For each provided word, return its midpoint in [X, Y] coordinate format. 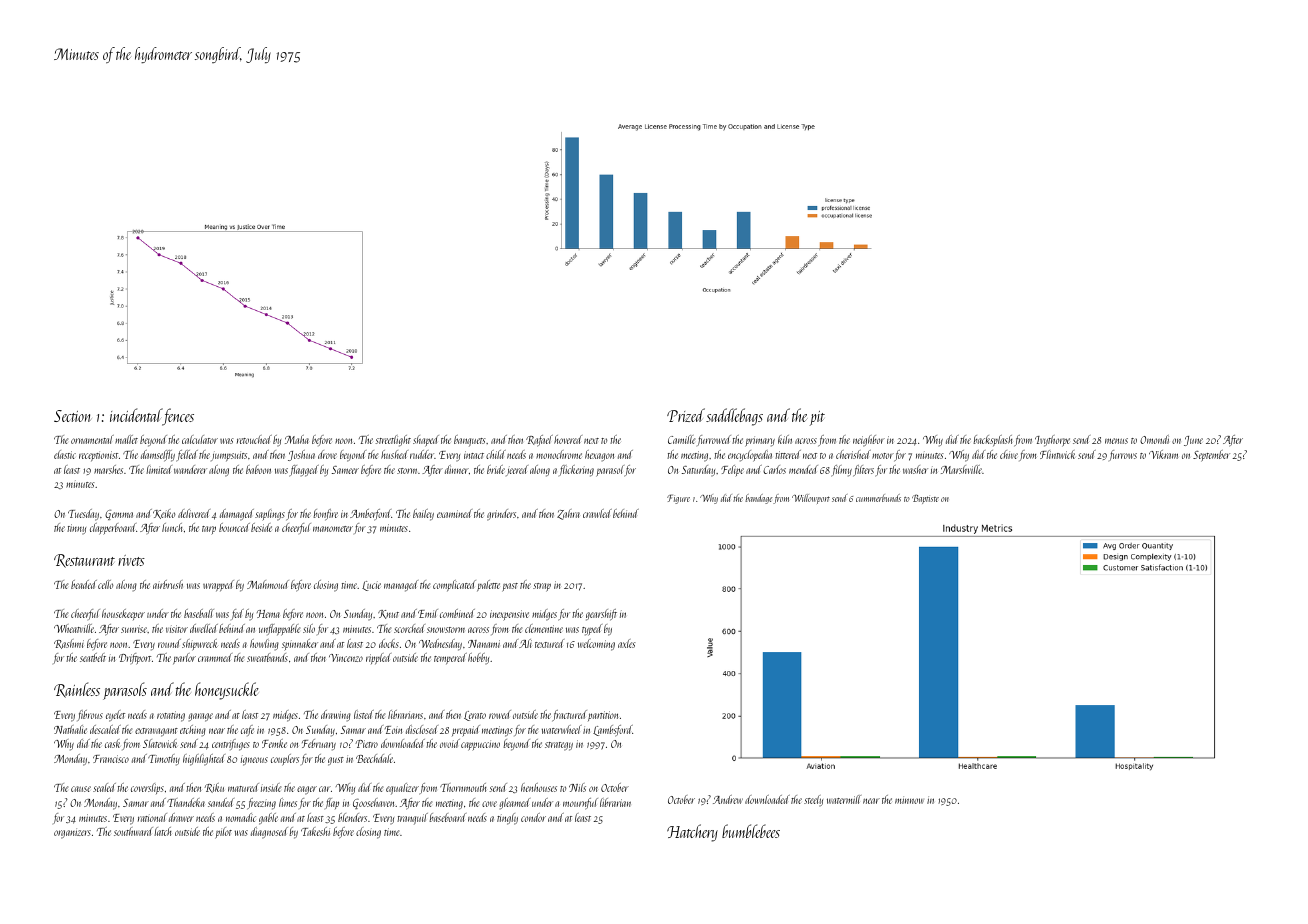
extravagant [156, 732]
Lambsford [613, 731]
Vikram [1163, 454]
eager [307, 790]
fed [237, 614]
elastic [65, 454]
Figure [678, 499]
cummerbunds [878, 498]
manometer [333, 529]
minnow [909, 800]
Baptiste [925, 499]
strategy [559, 746]
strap [542, 587]
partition [603, 716]
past [510, 587]
